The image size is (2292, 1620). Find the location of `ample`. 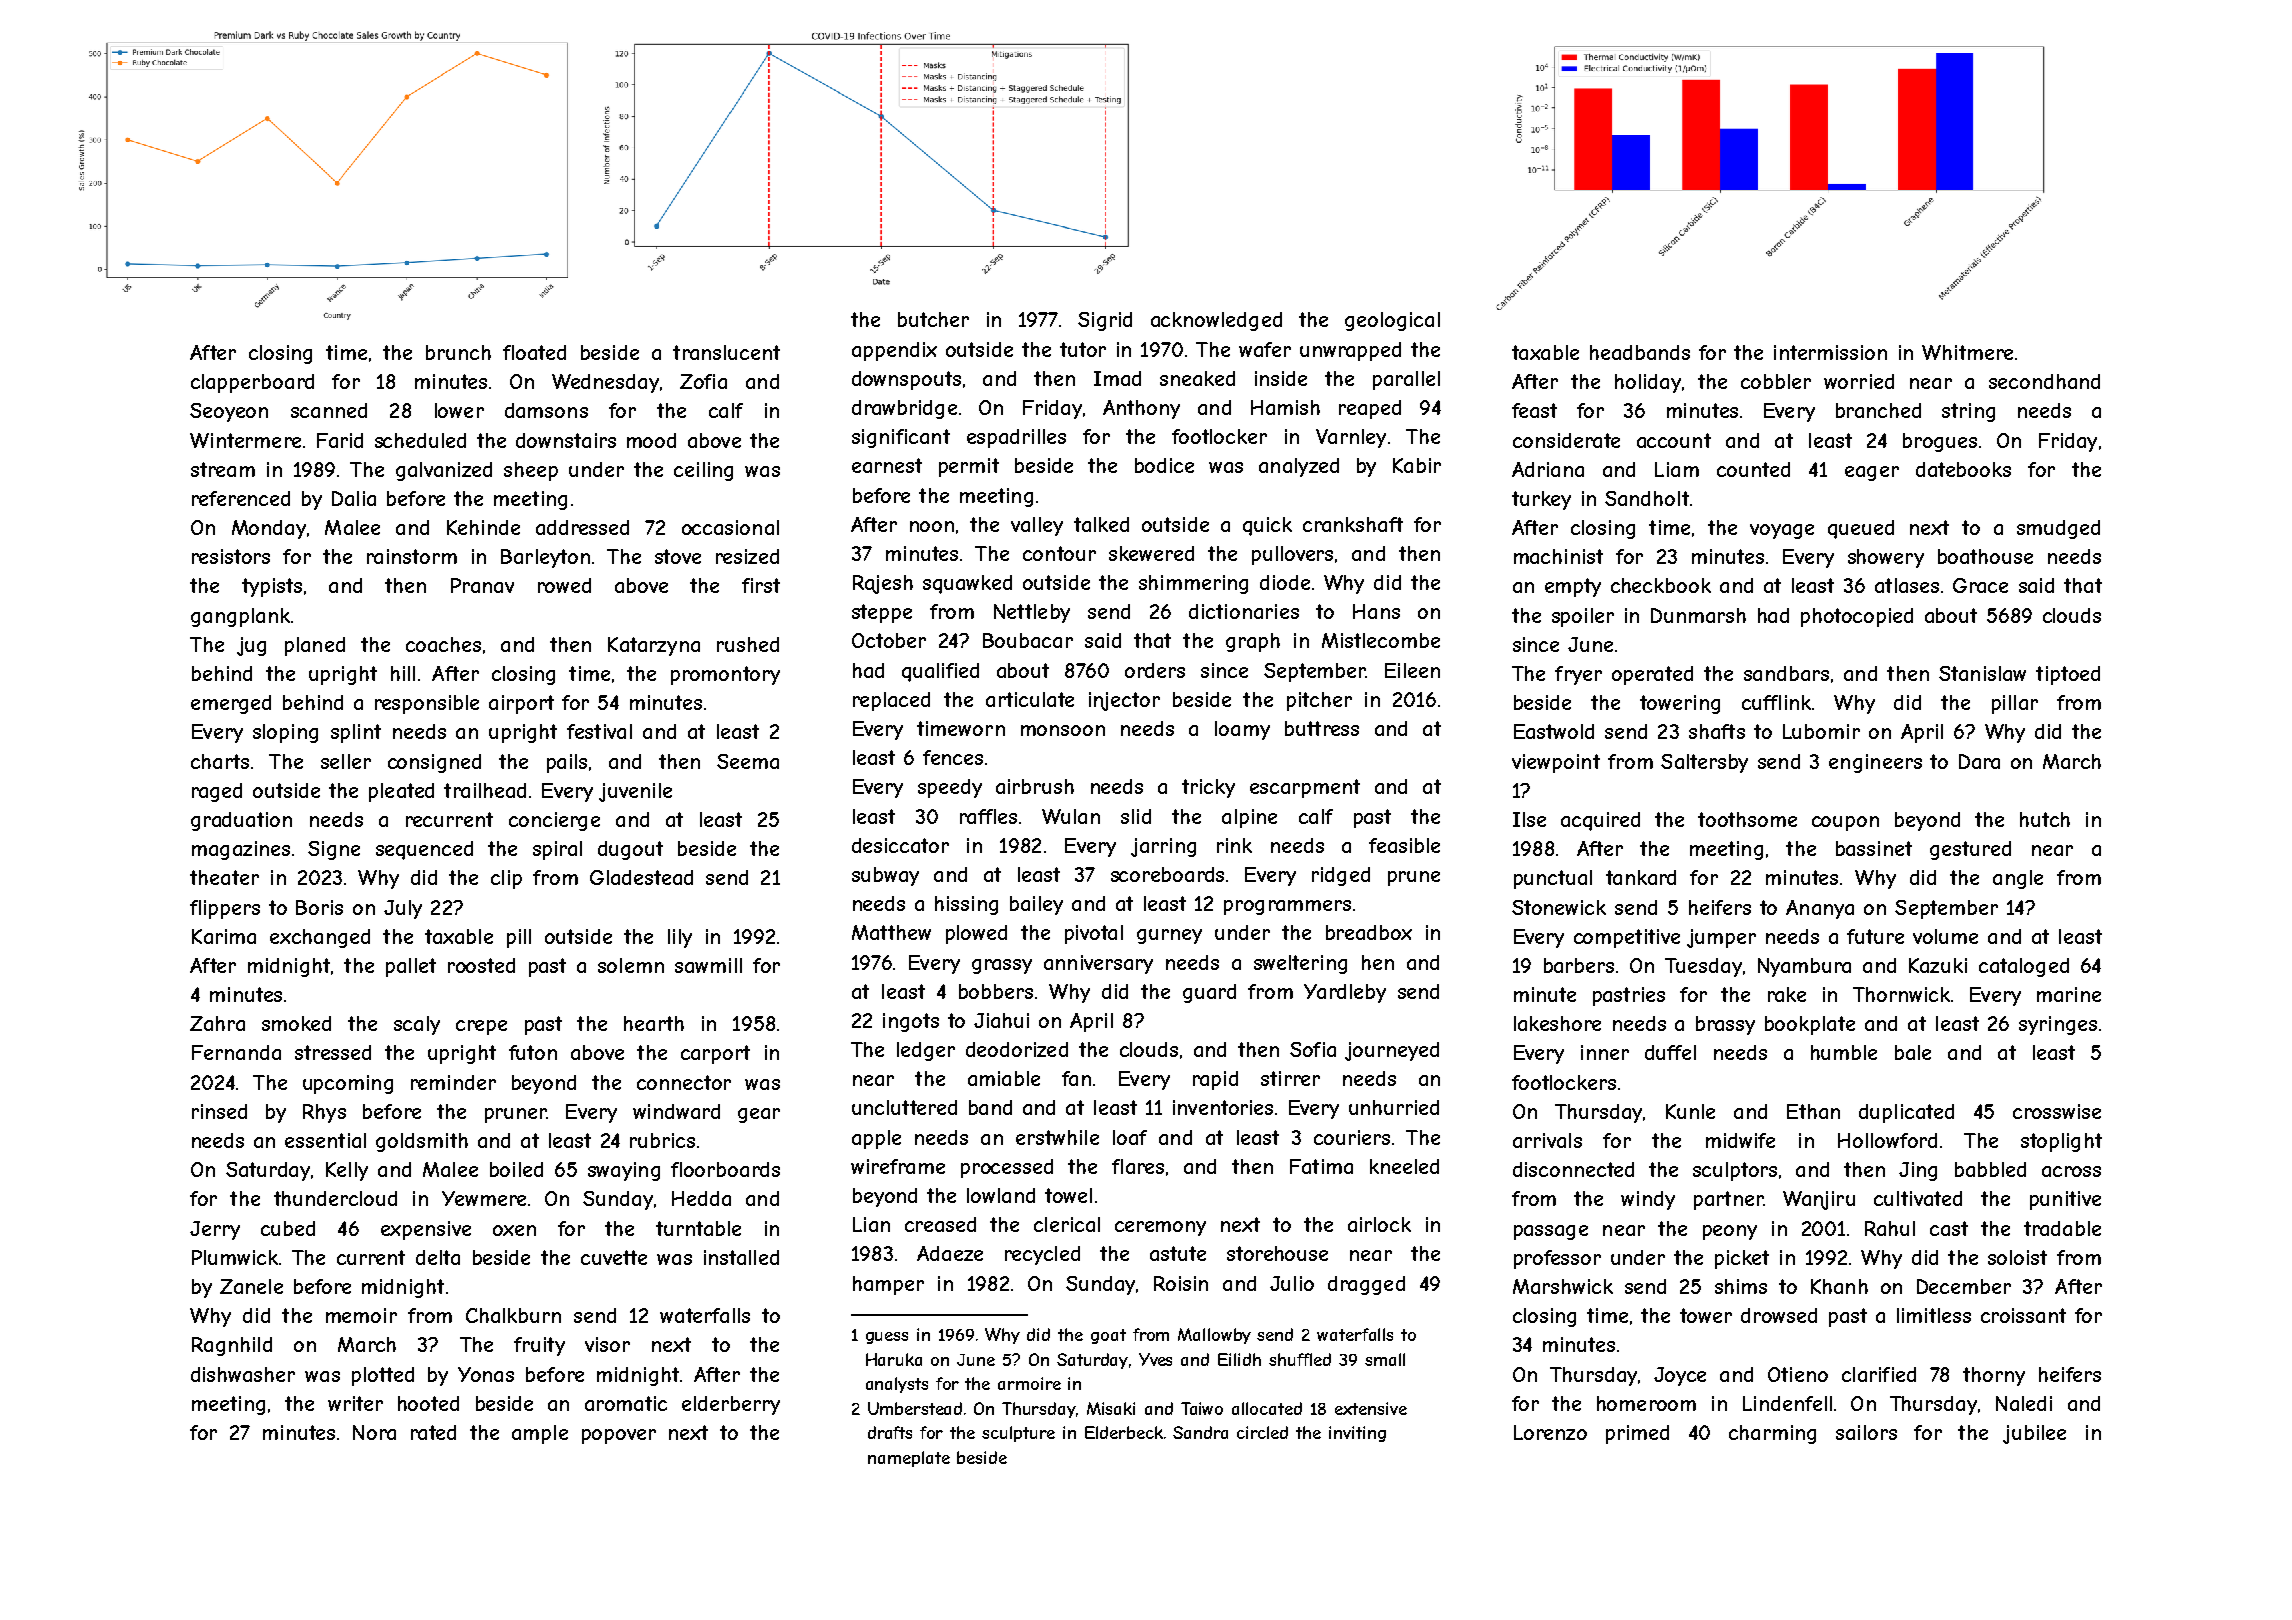

ample is located at coordinates (540, 1434).
